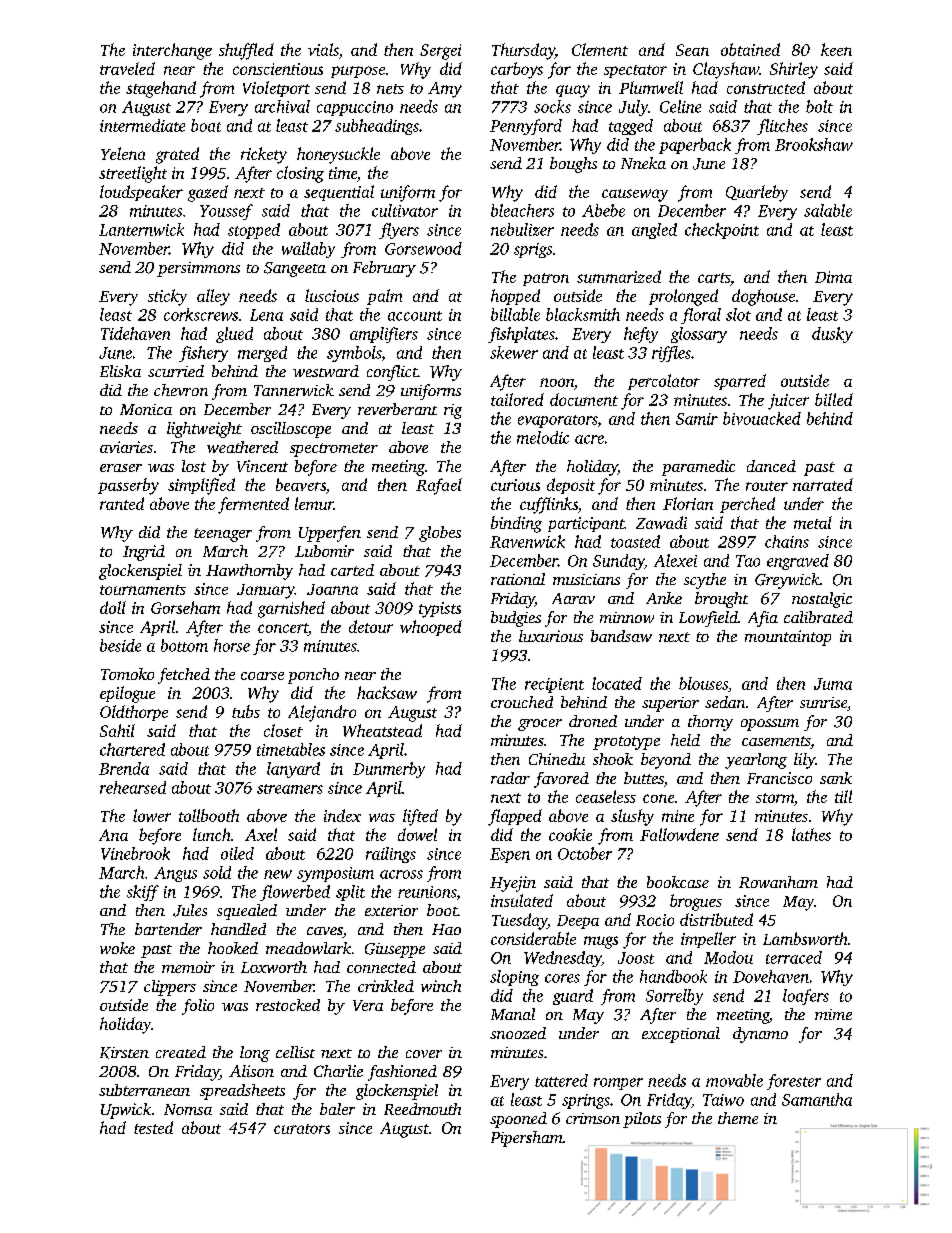 Image resolution: width=952 pixels, height=1233 pixels. Describe the element at coordinates (811, 834) in the image. I see `lathes` at that location.
